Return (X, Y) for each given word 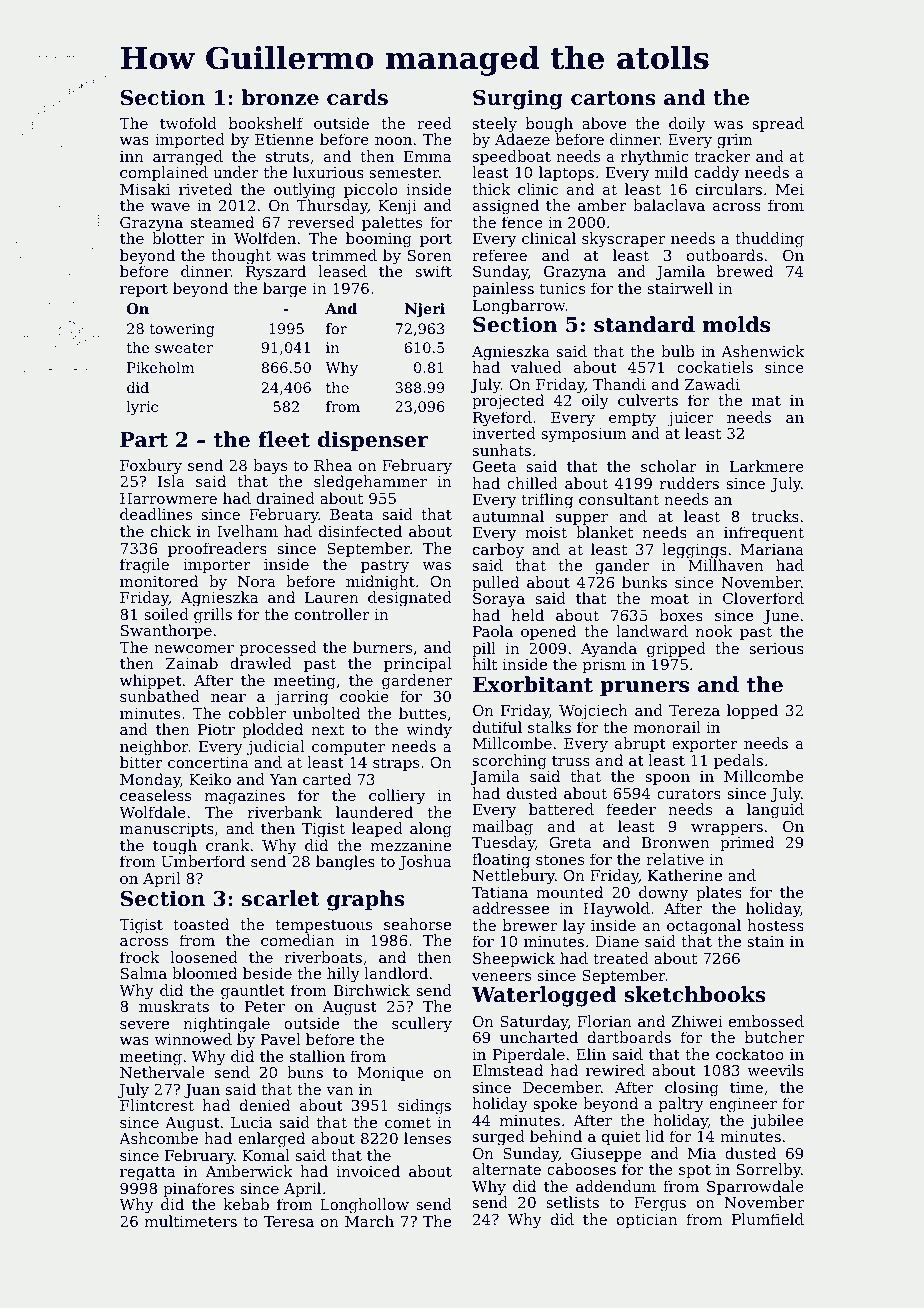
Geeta (495, 466)
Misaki (145, 189)
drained (285, 498)
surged (499, 1138)
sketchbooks (695, 994)
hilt (484, 664)
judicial (276, 748)
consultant (619, 499)
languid (775, 811)
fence (522, 222)
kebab (246, 1204)
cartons (613, 98)
